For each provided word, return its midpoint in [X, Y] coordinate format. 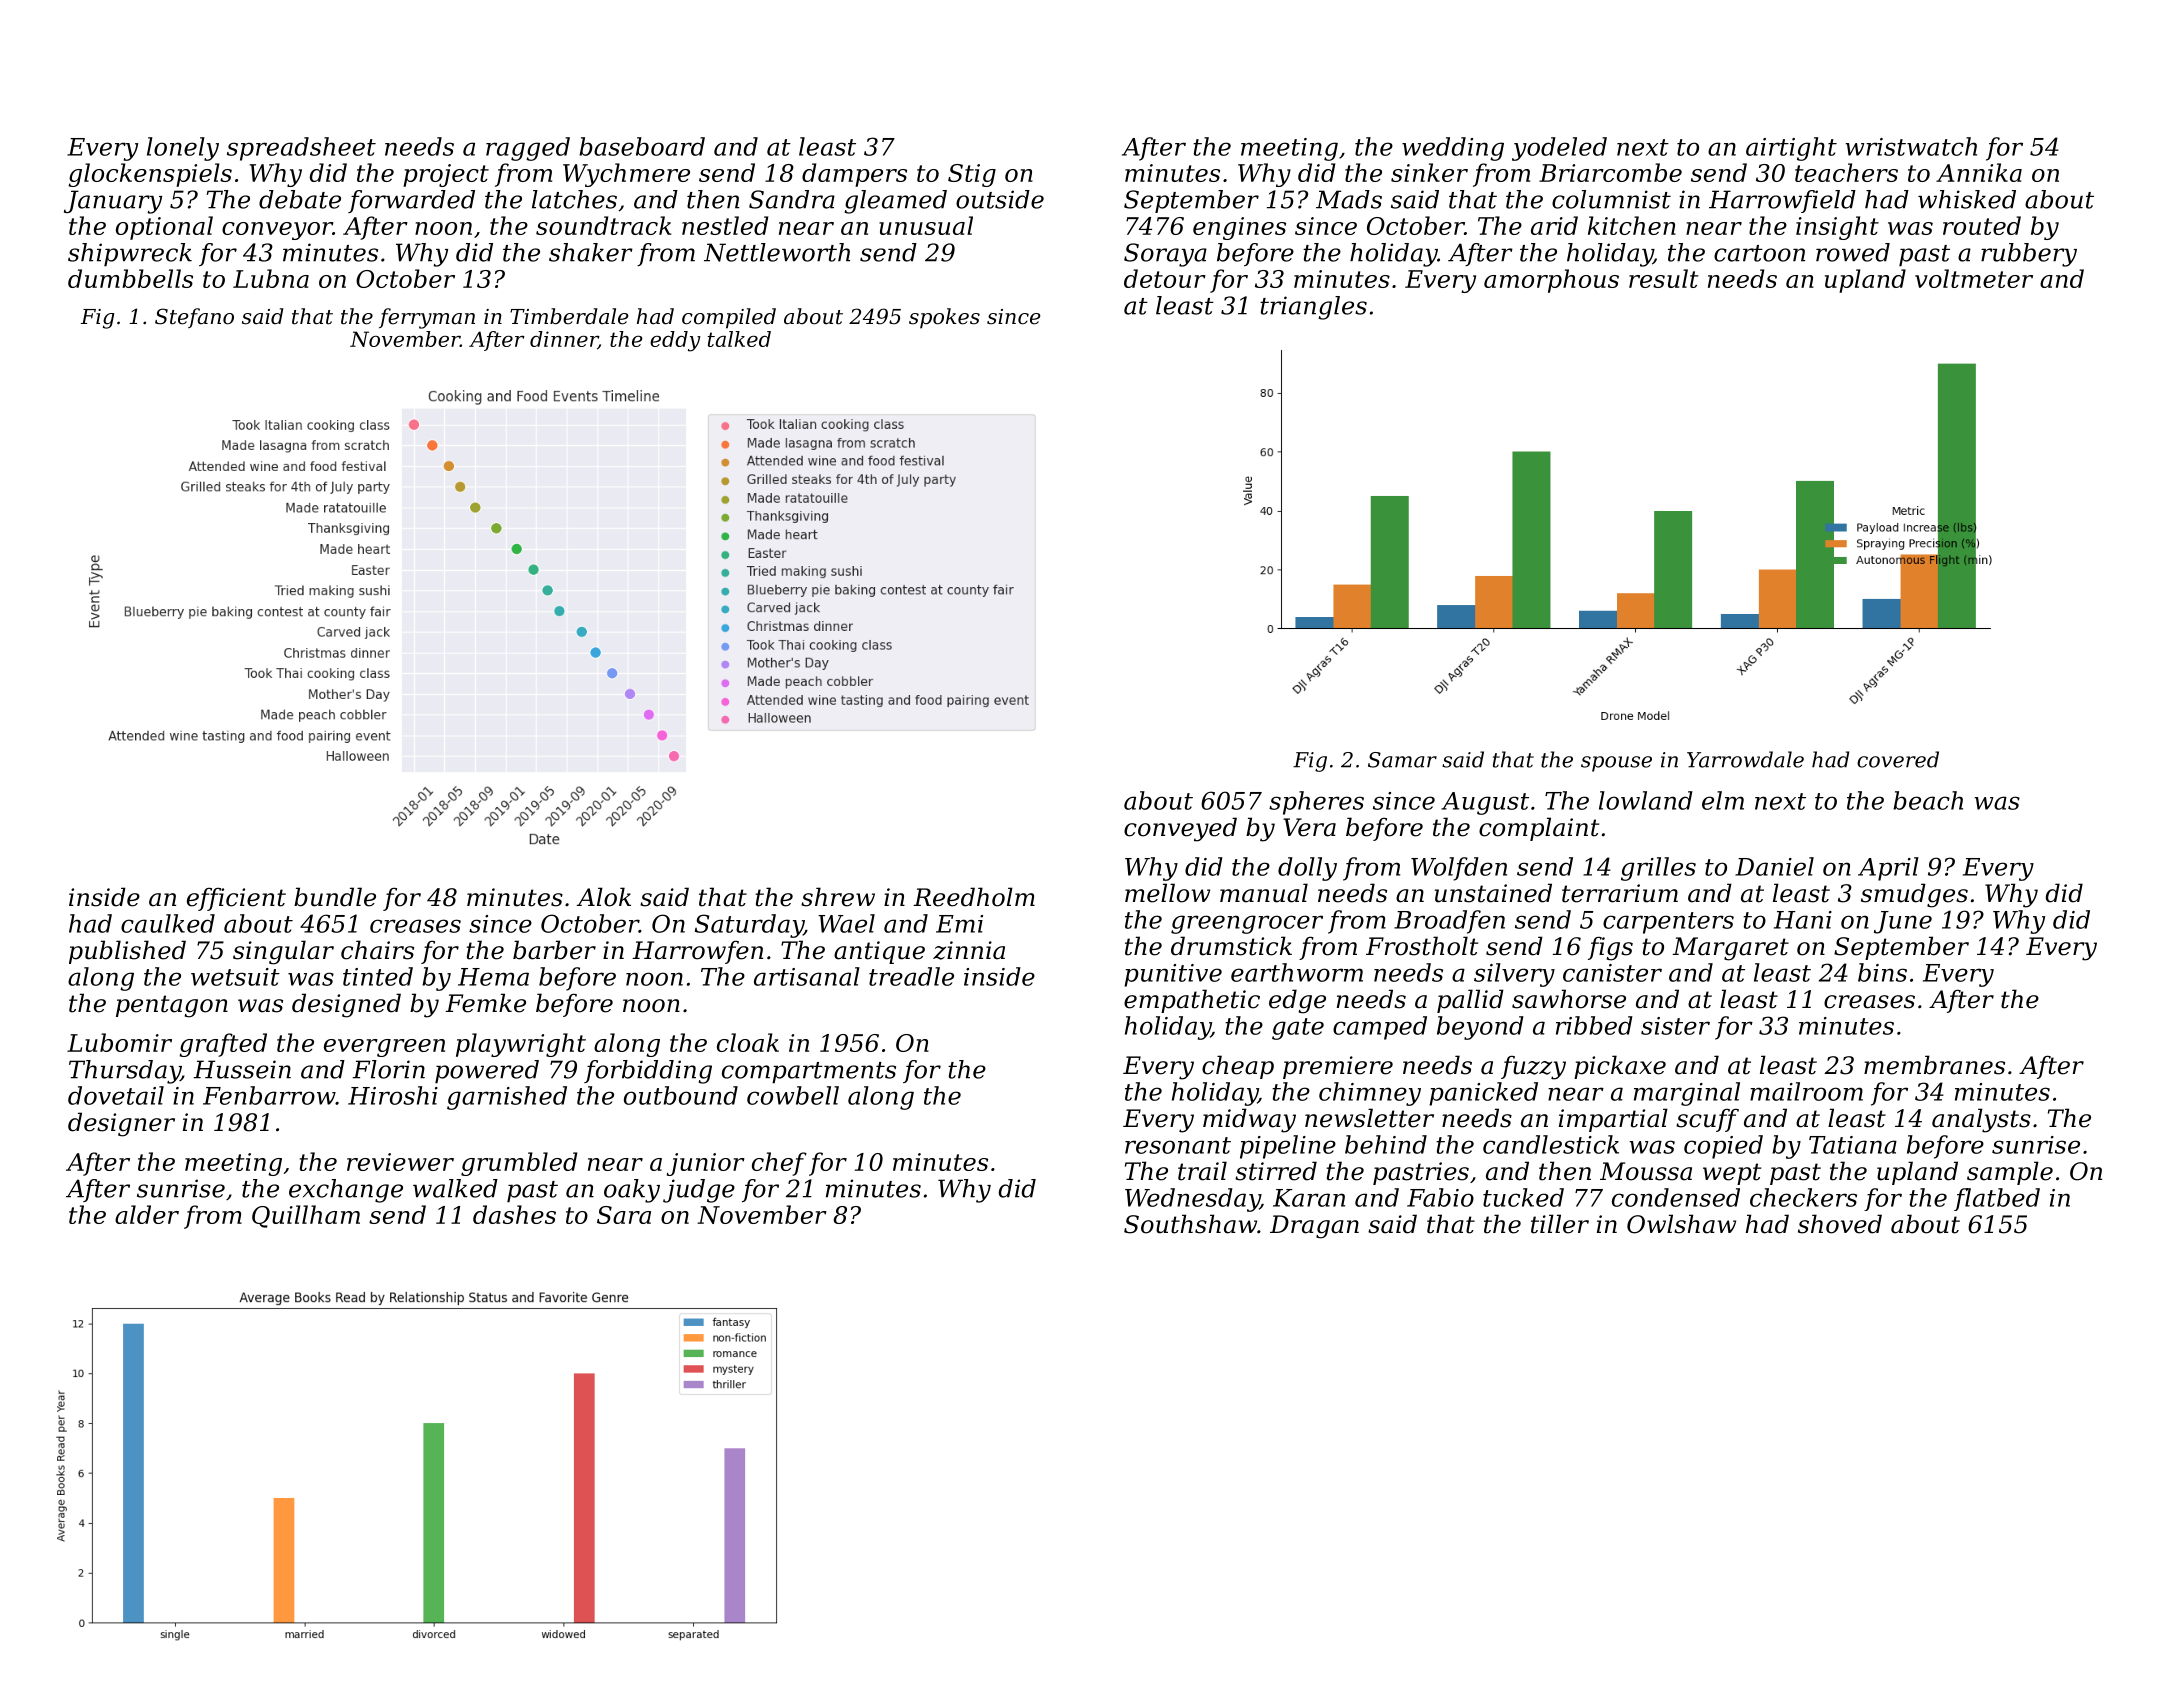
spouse [1616, 764]
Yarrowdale [1745, 759]
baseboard [642, 146]
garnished [507, 1098]
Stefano [194, 318]
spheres [1316, 803]
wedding [1453, 149]
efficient [236, 899]
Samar [1402, 760]
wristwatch [1911, 146]
